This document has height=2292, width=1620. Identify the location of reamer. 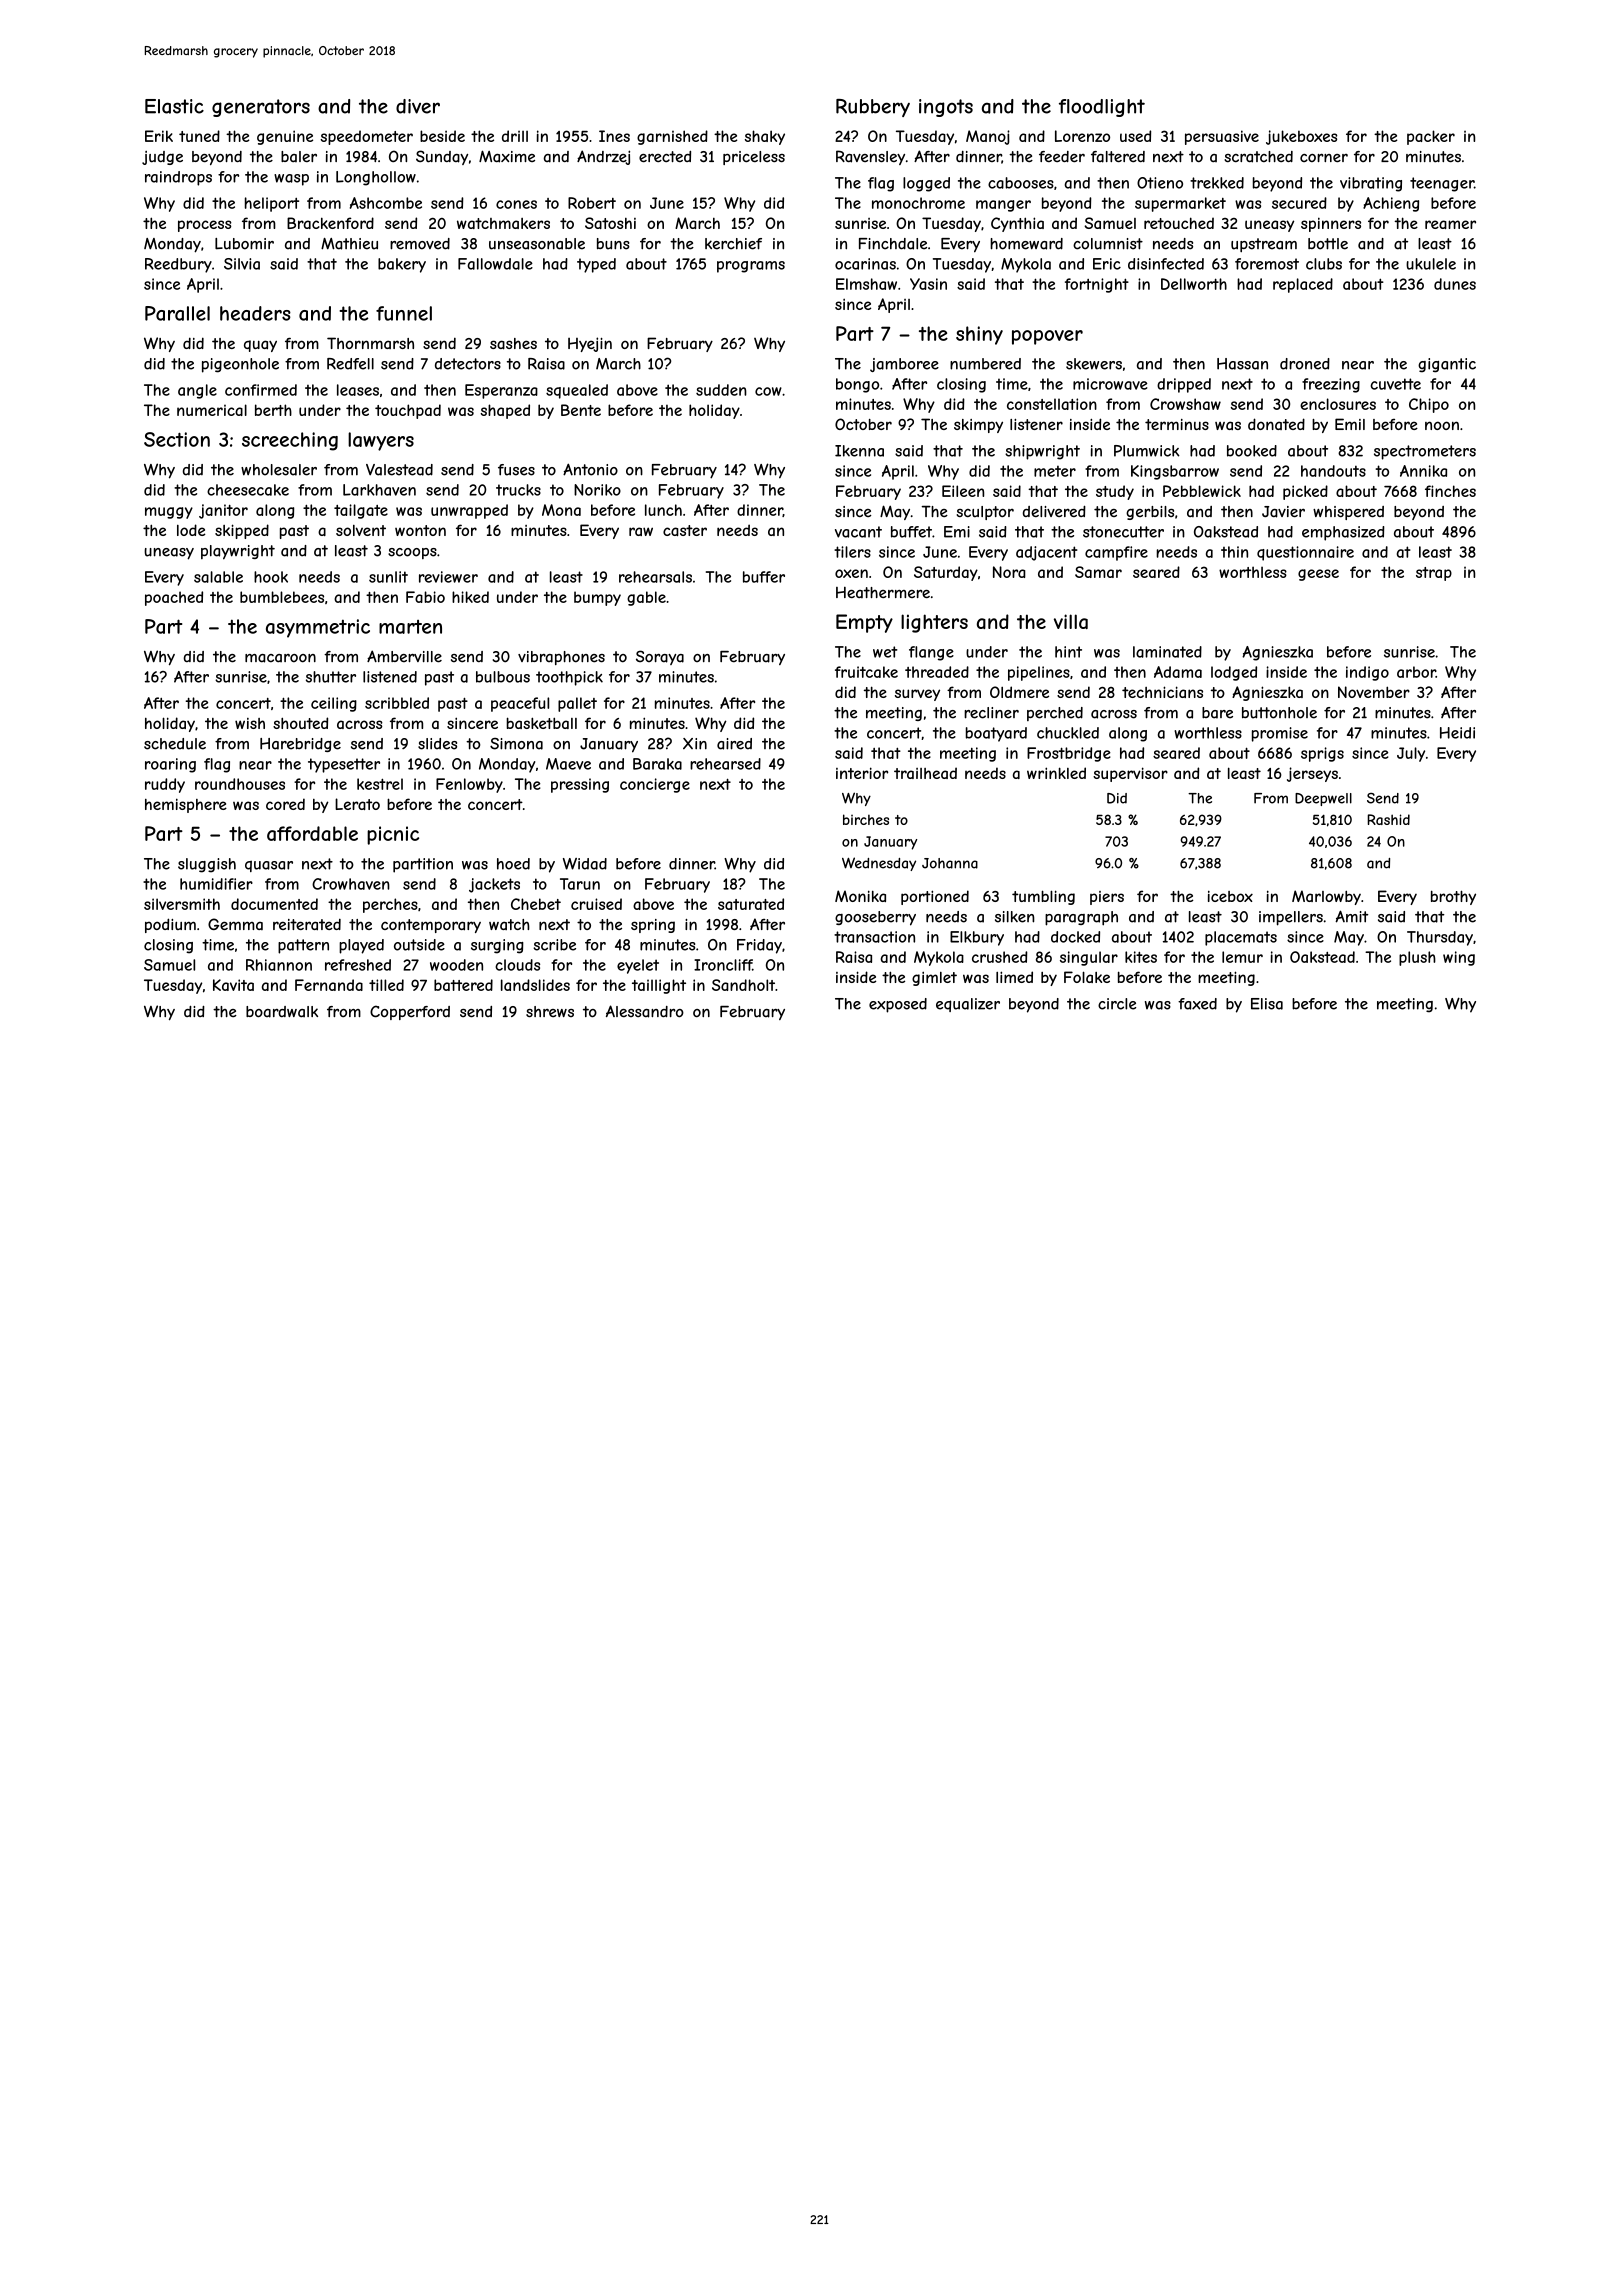
(1450, 224).
